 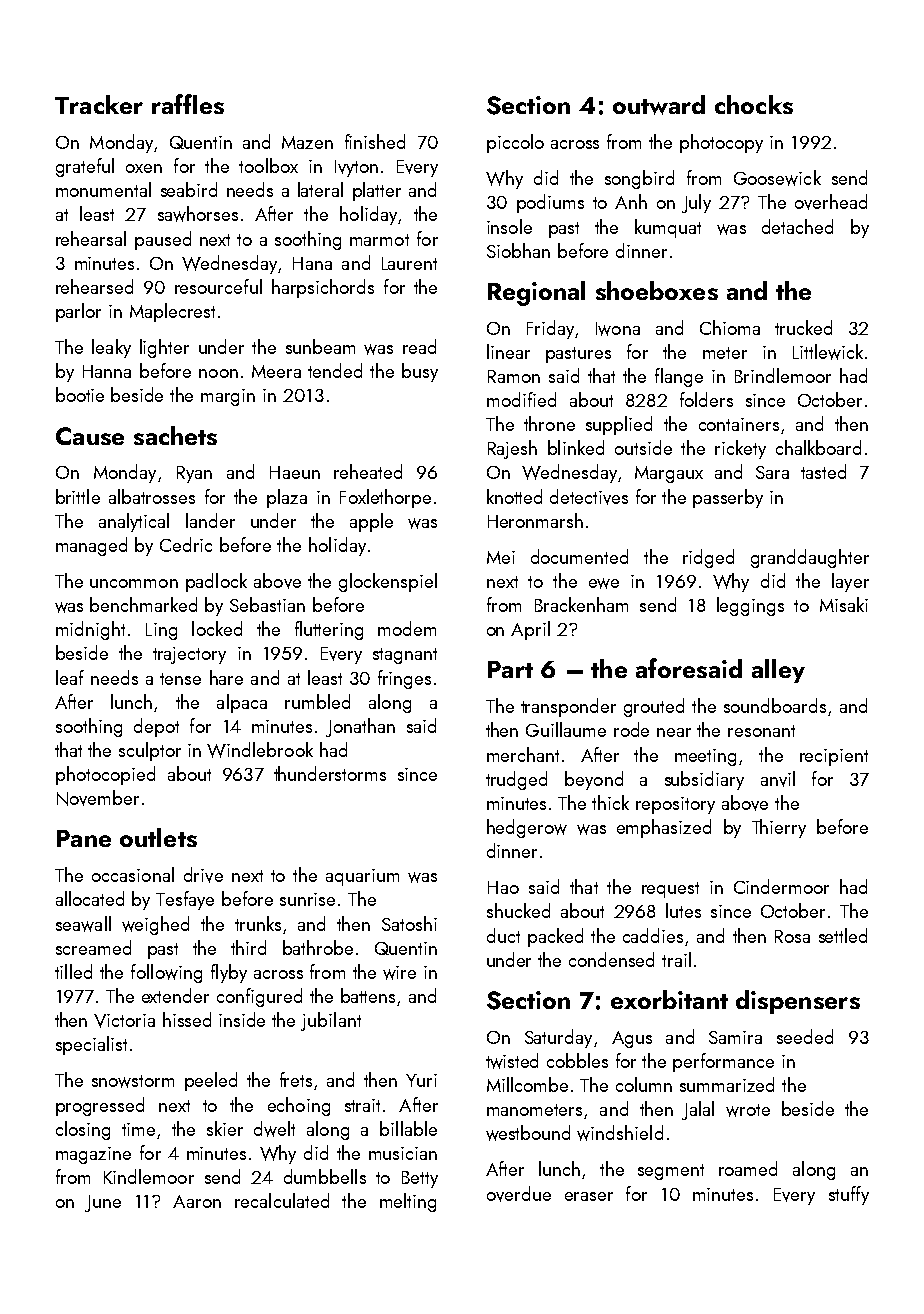 What do you see at coordinates (515, 143) in the page?
I see `piccolo` at bounding box center [515, 143].
